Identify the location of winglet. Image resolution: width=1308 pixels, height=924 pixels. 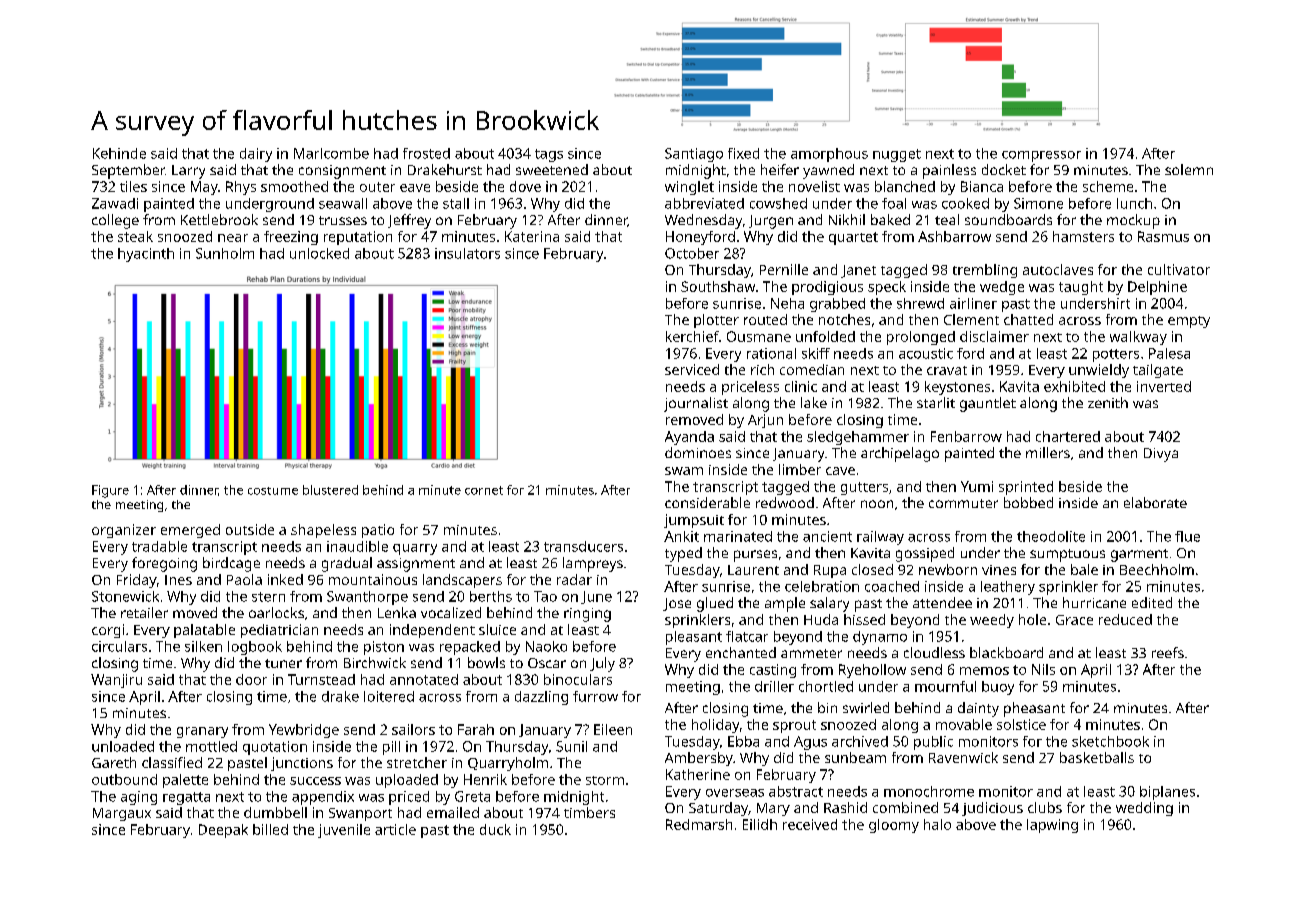
(689, 188).
